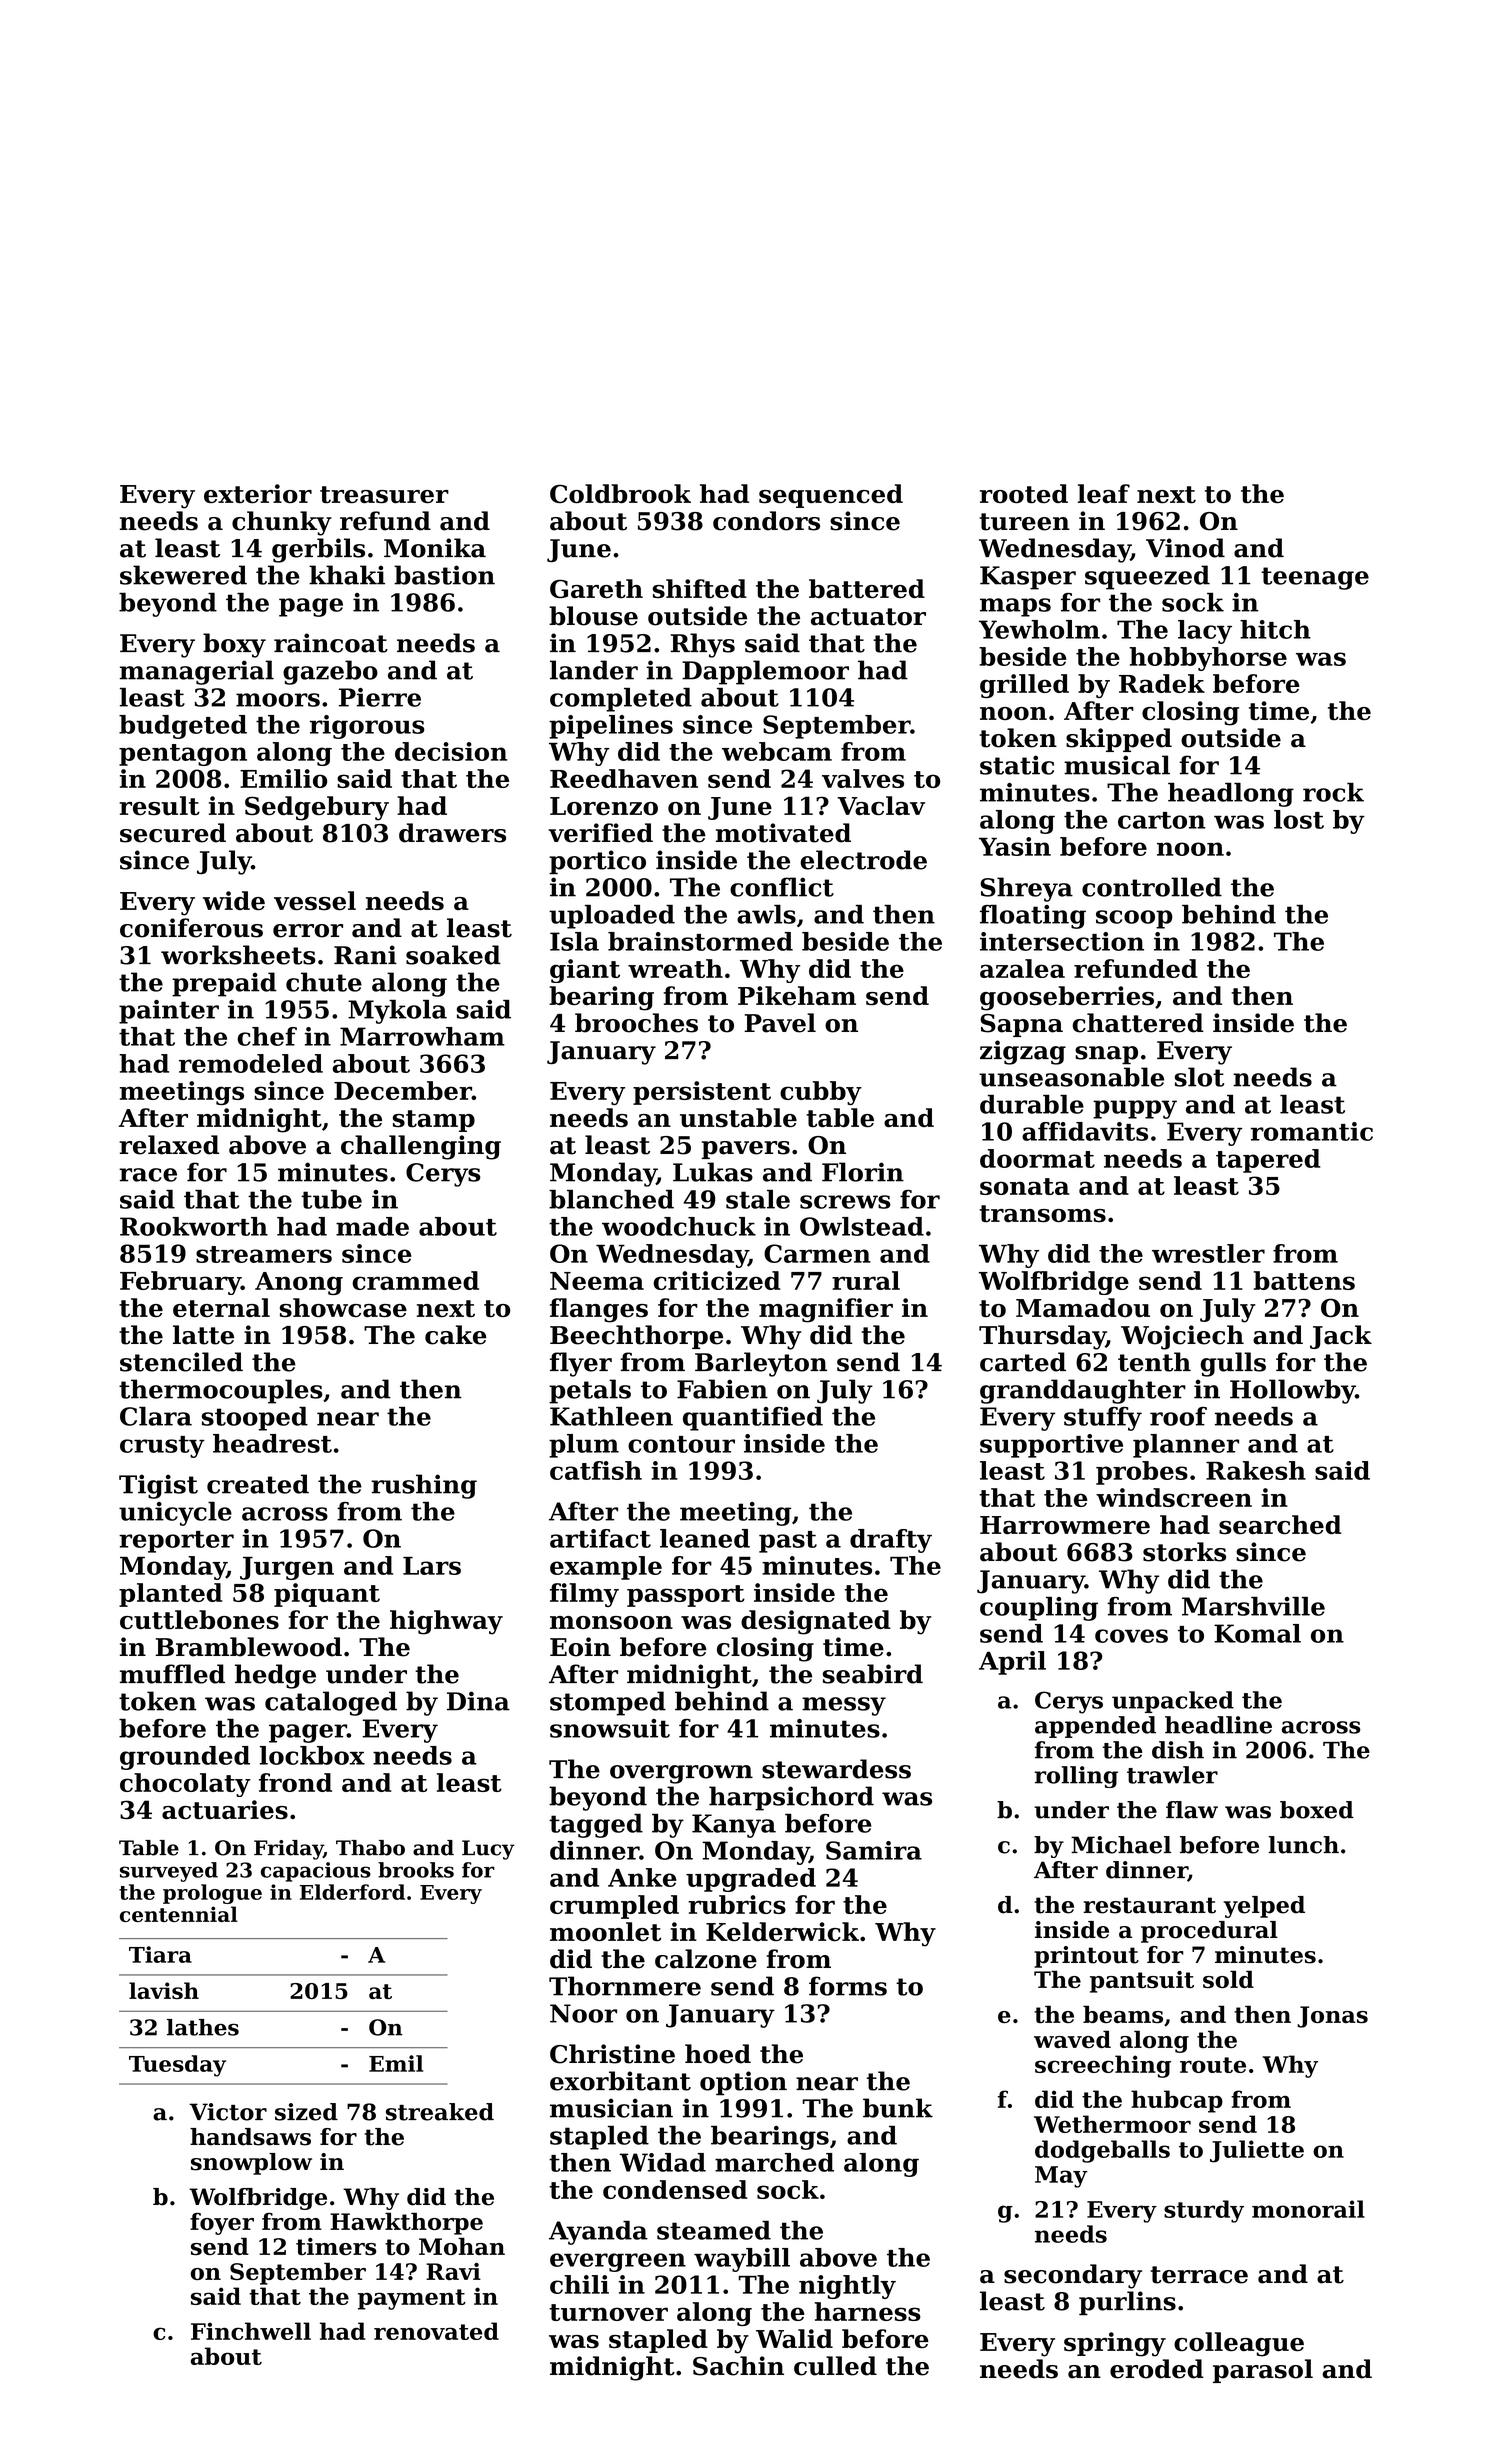 The width and height of the image is (1496, 2464). Describe the element at coordinates (1134, 919) in the image. I see `scoop` at that location.
